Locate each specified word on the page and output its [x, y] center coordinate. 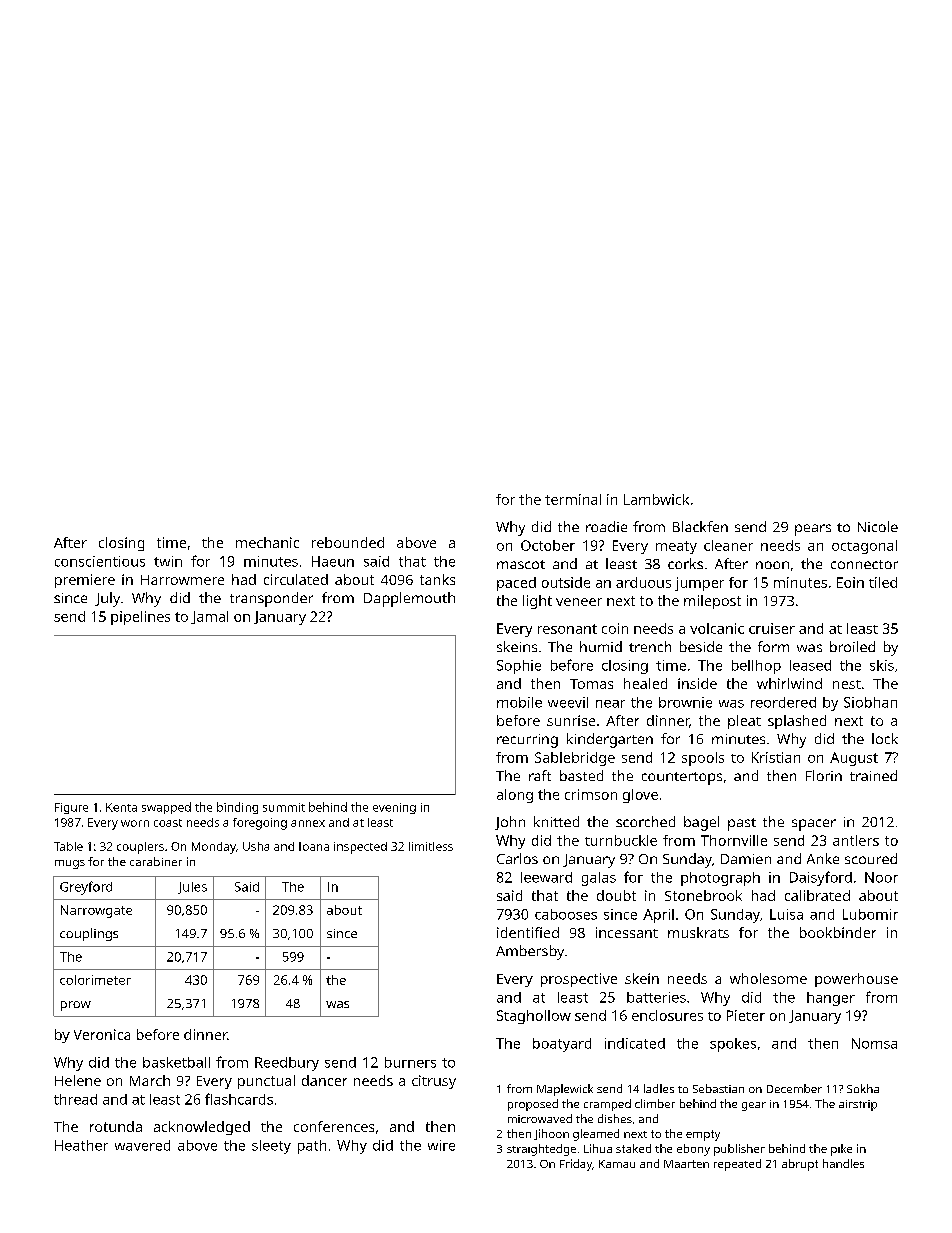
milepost [712, 602]
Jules [192, 888]
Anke [823, 858]
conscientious [100, 561]
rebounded [348, 542]
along [515, 796]
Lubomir [870, 914]
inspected [360, 848]
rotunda [116, 1126]
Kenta [121, 807]
